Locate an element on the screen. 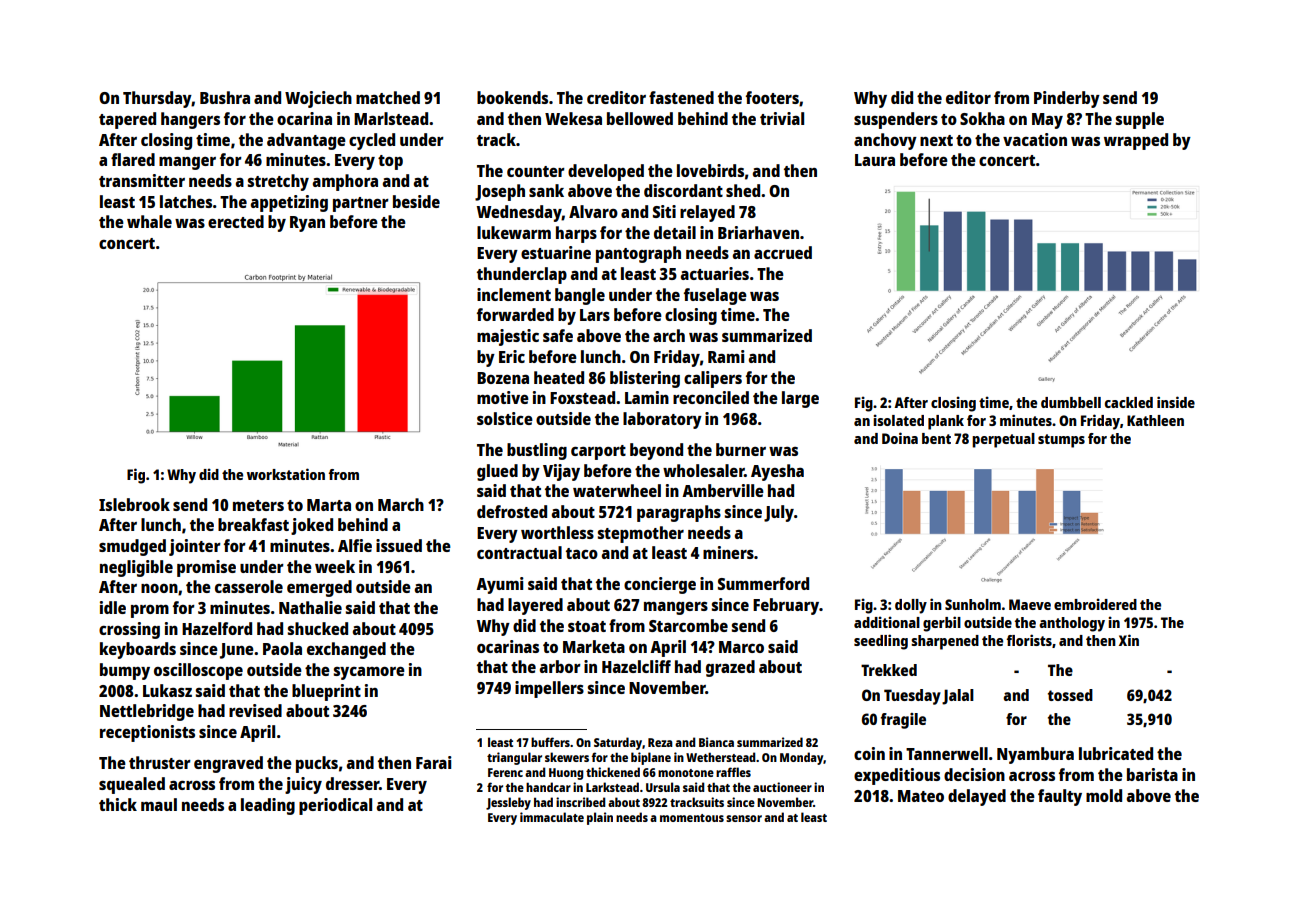 The image size is (1308, 924). motive is located at coordinates (503, 397).
